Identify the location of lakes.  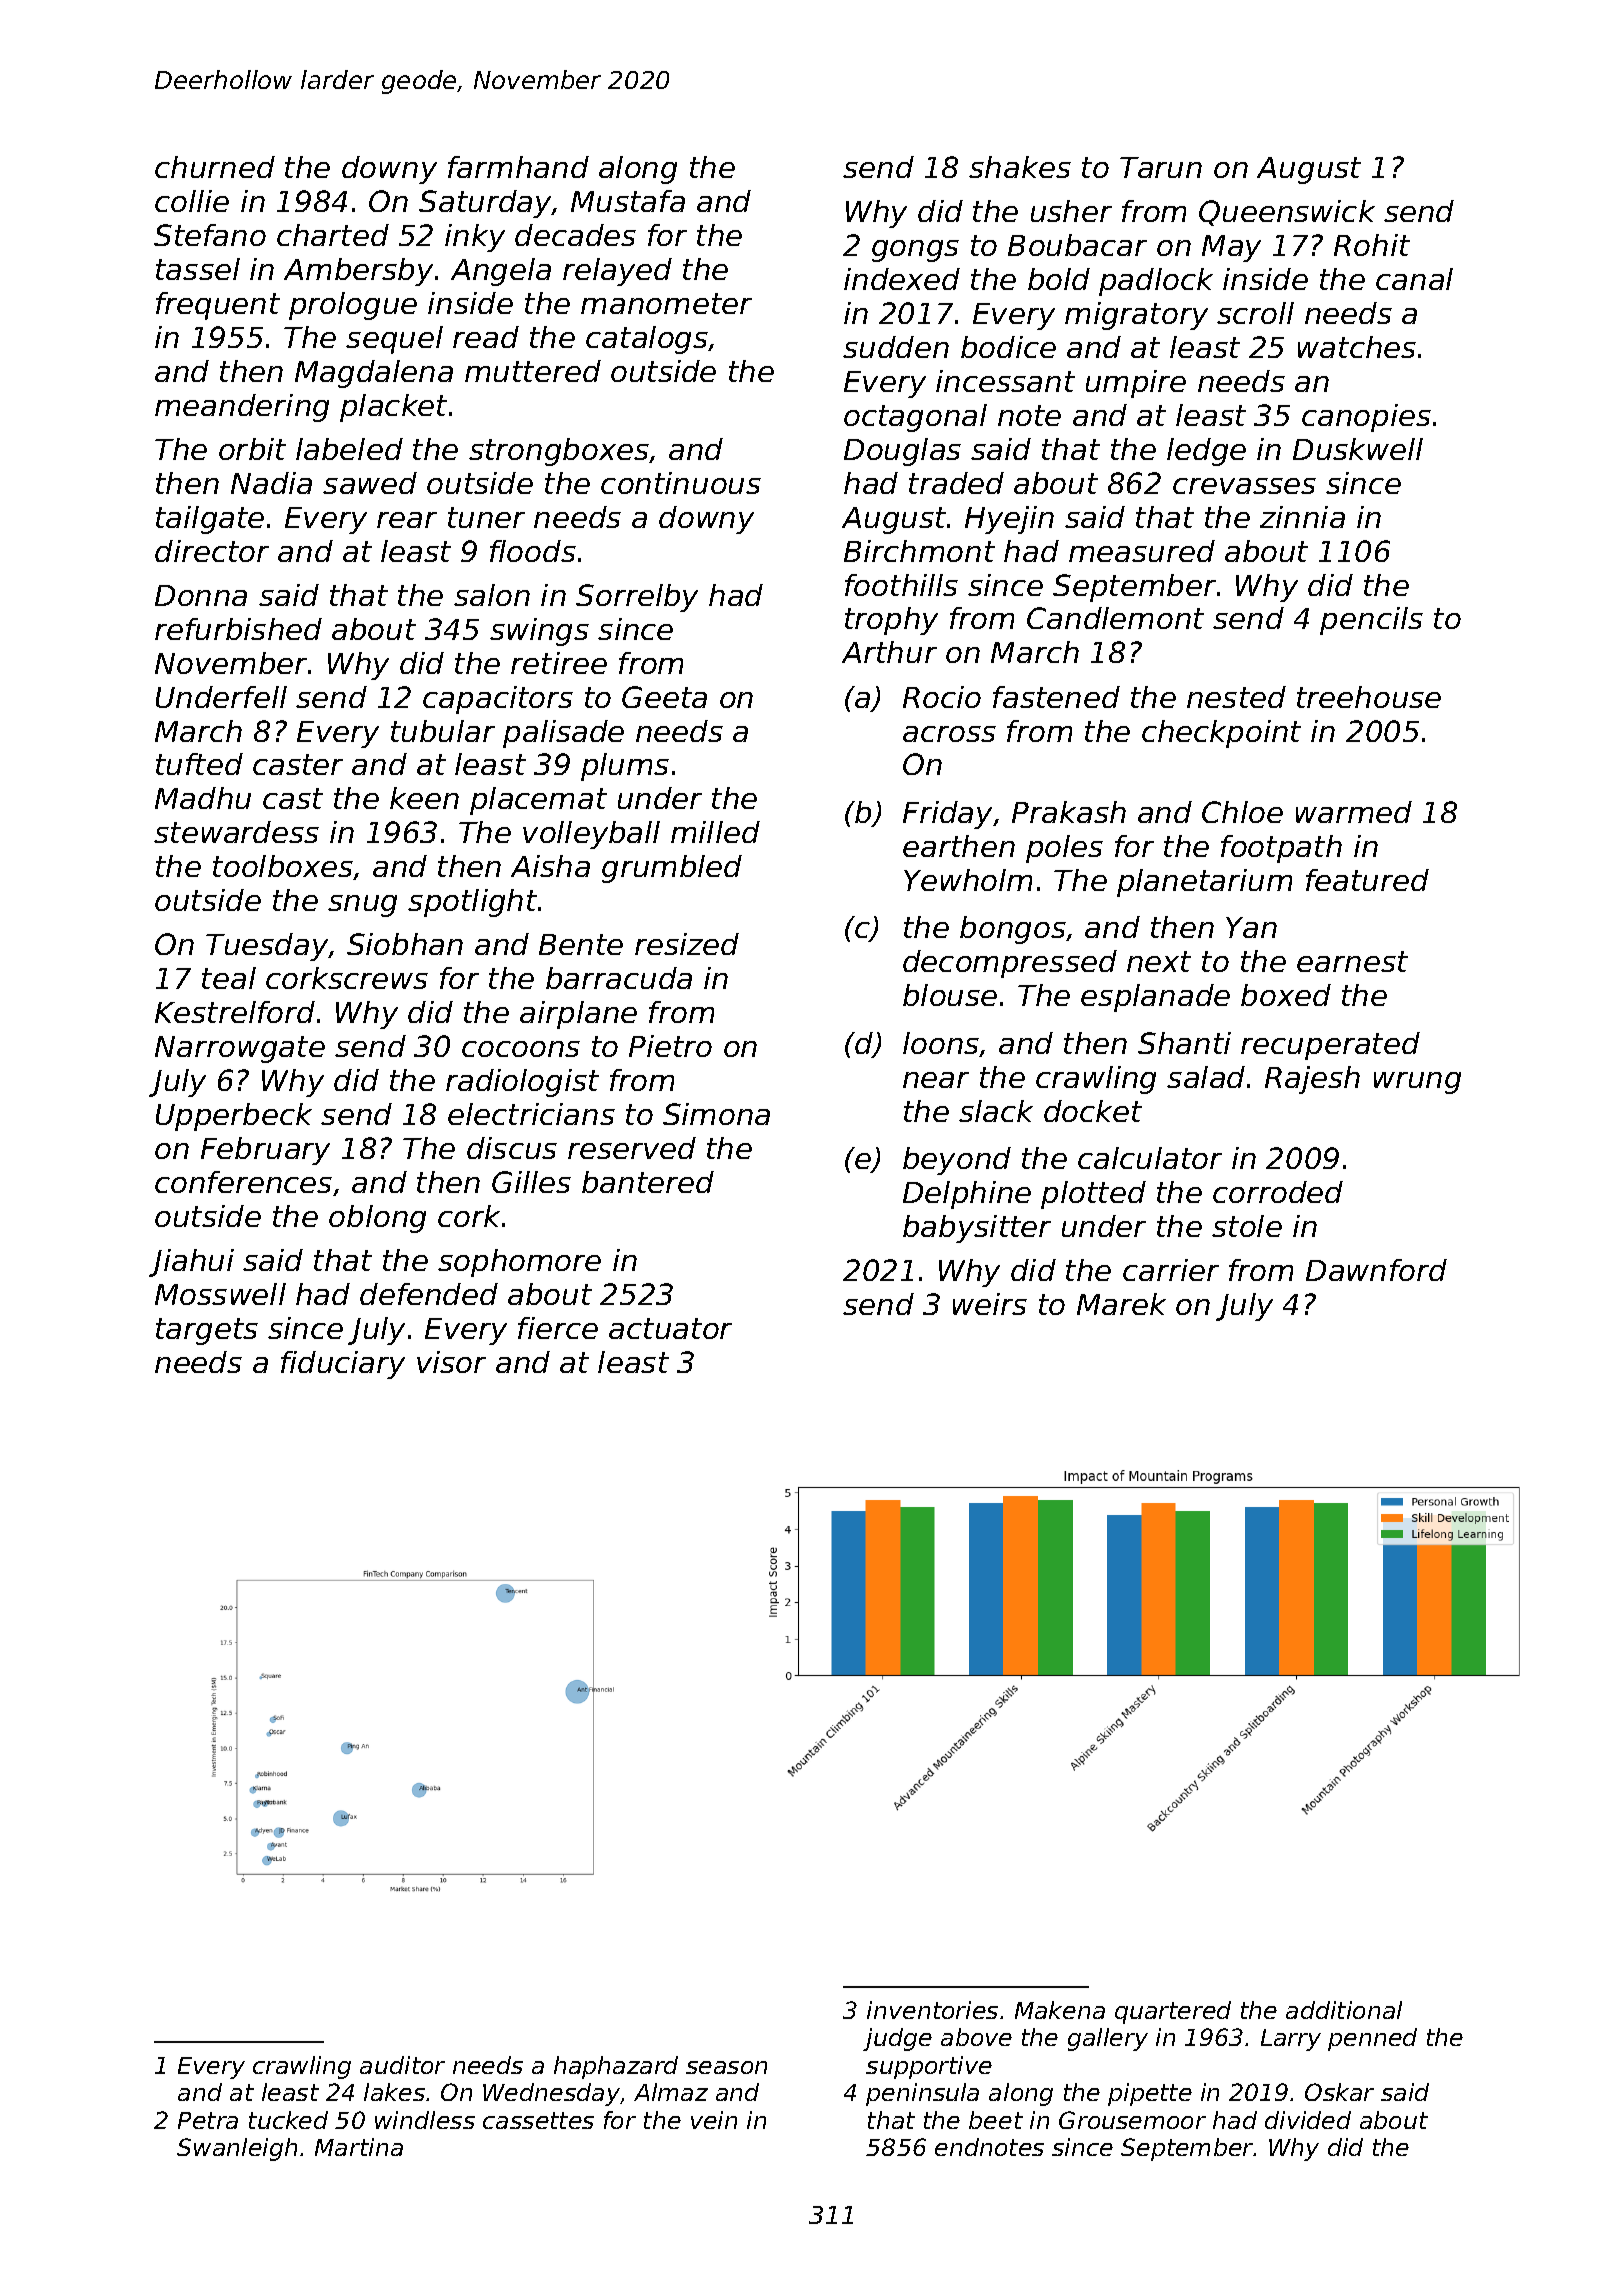
(394, 2092).
